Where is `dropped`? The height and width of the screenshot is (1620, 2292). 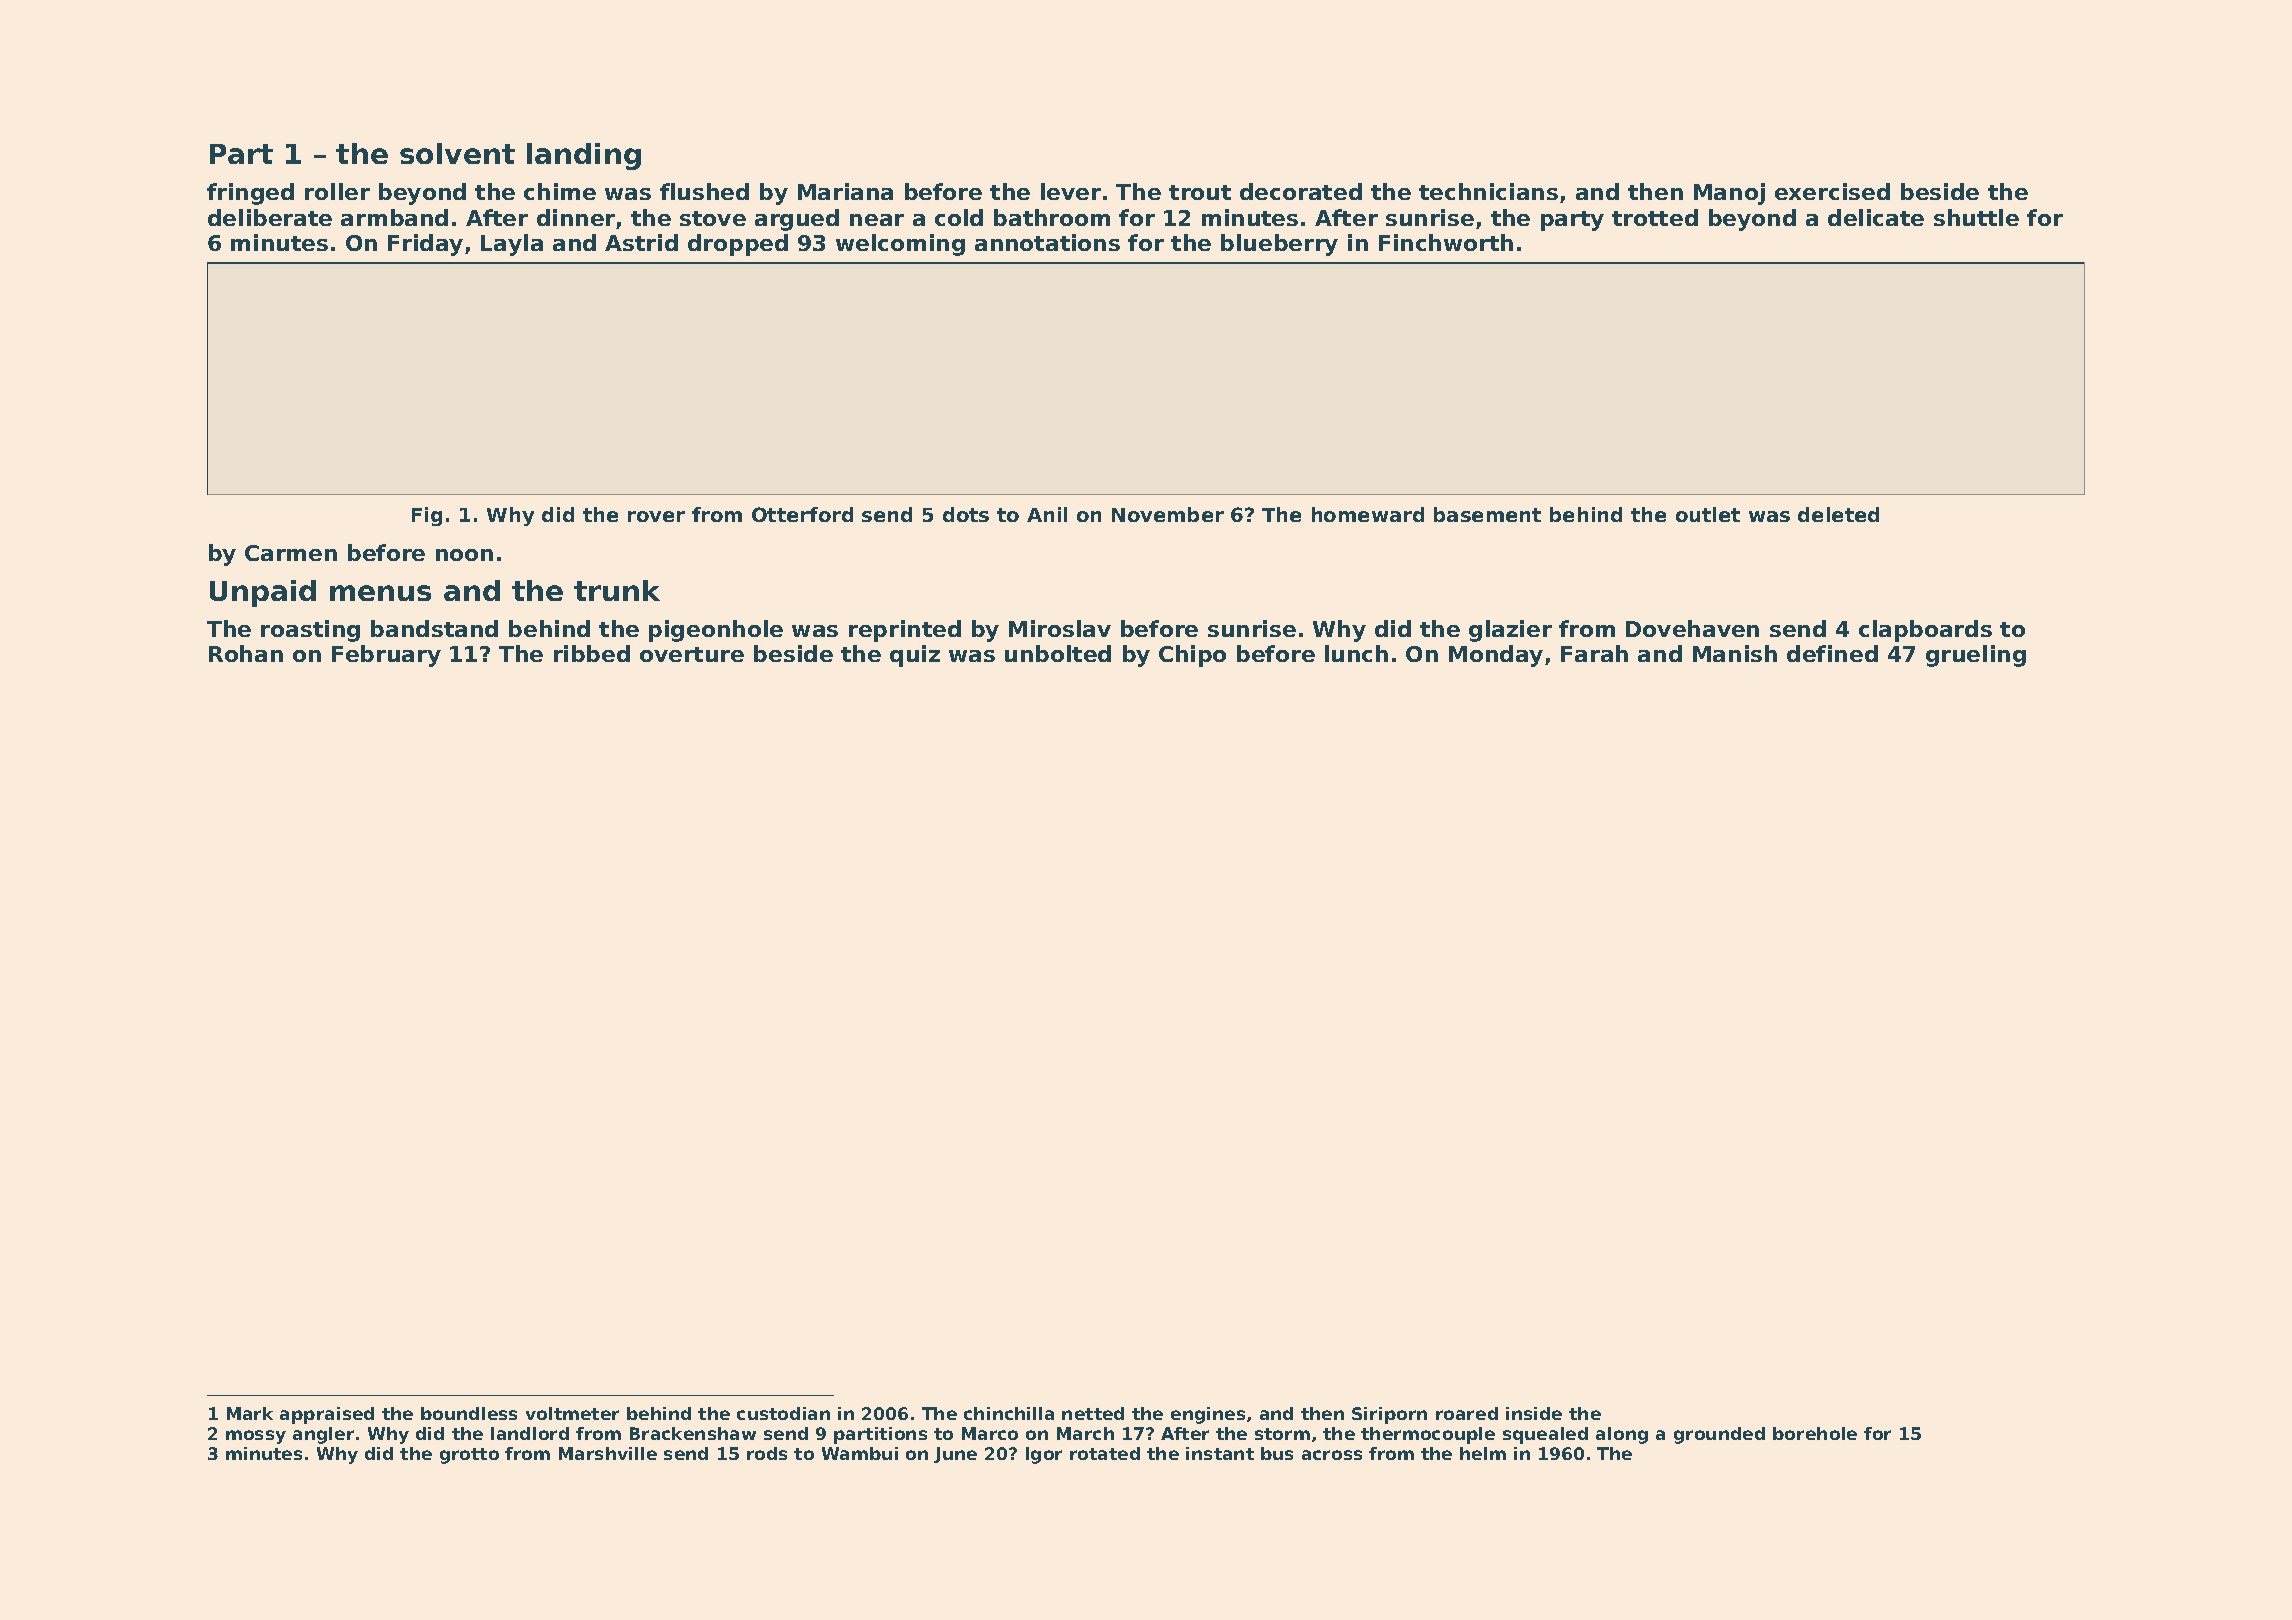
dropped is located at coordinates (738, 245).
